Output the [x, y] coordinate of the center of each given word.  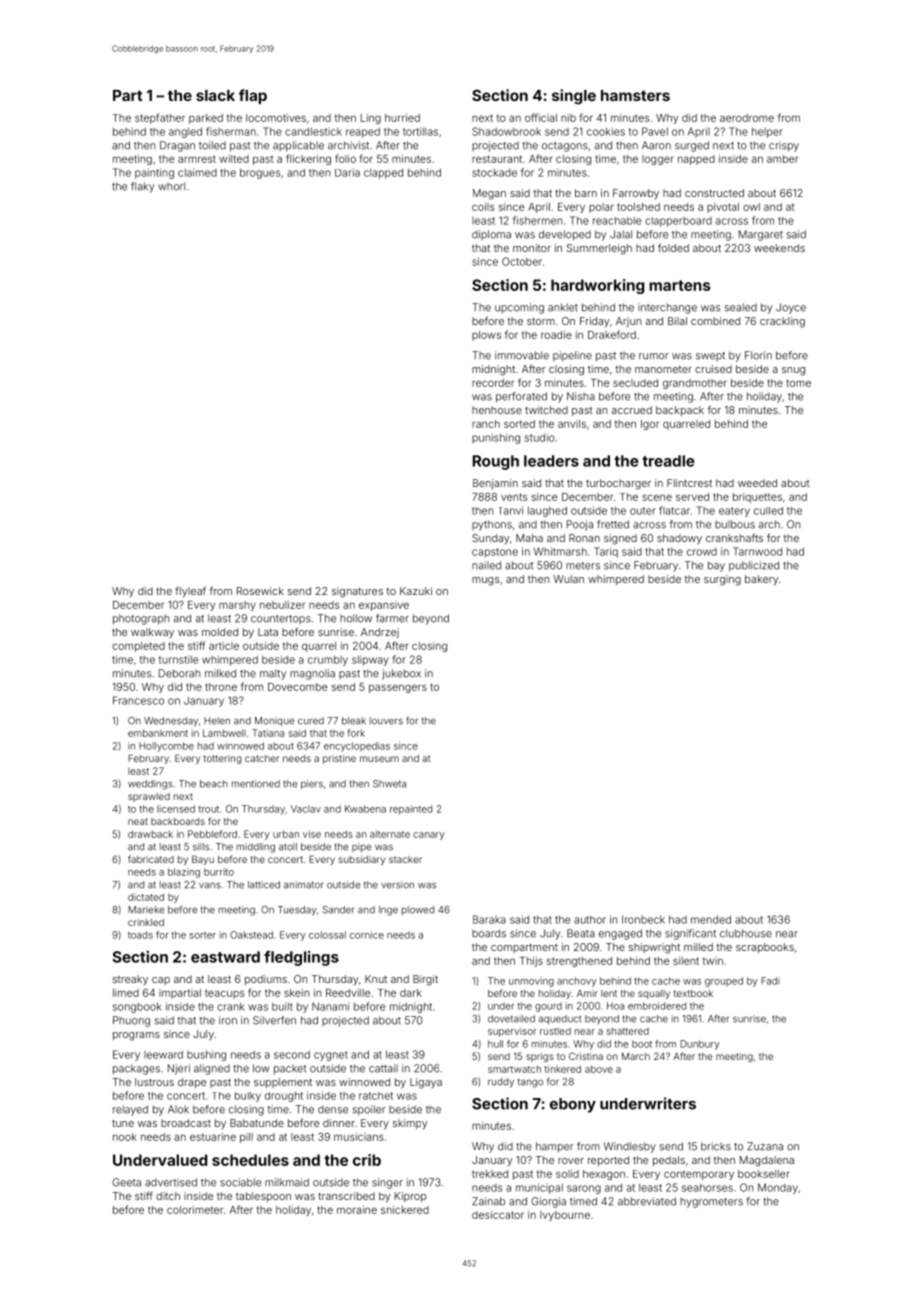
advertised [171, 1182]
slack [215, 95]
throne [221, 687]
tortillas [420, 131]
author [590, 920]
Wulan [568, 579]
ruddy [501, 1083]
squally [654, 994]
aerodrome [747, 118]
